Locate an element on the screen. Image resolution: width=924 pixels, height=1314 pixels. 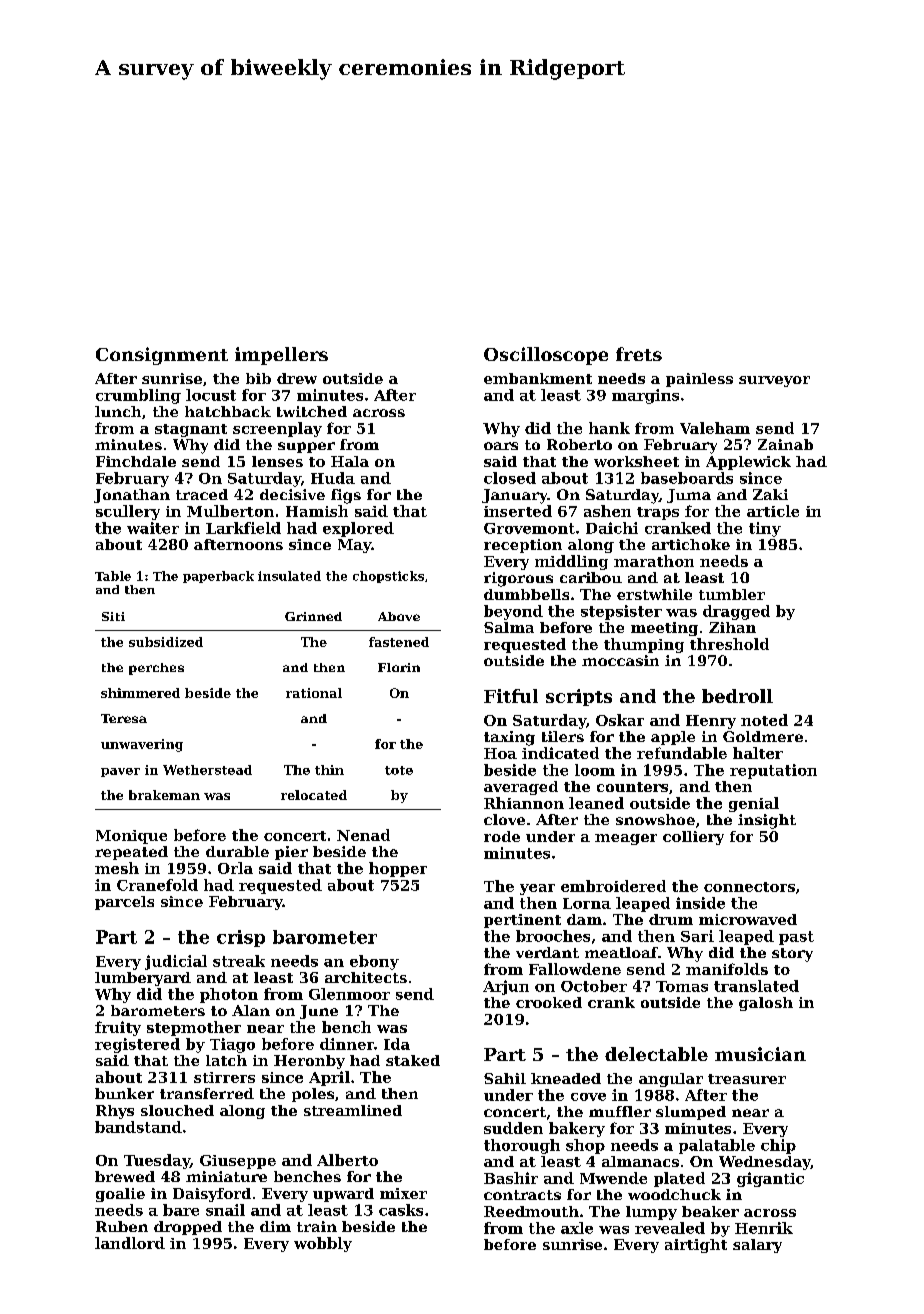
Teresa is located at coordinates (124, 718).
